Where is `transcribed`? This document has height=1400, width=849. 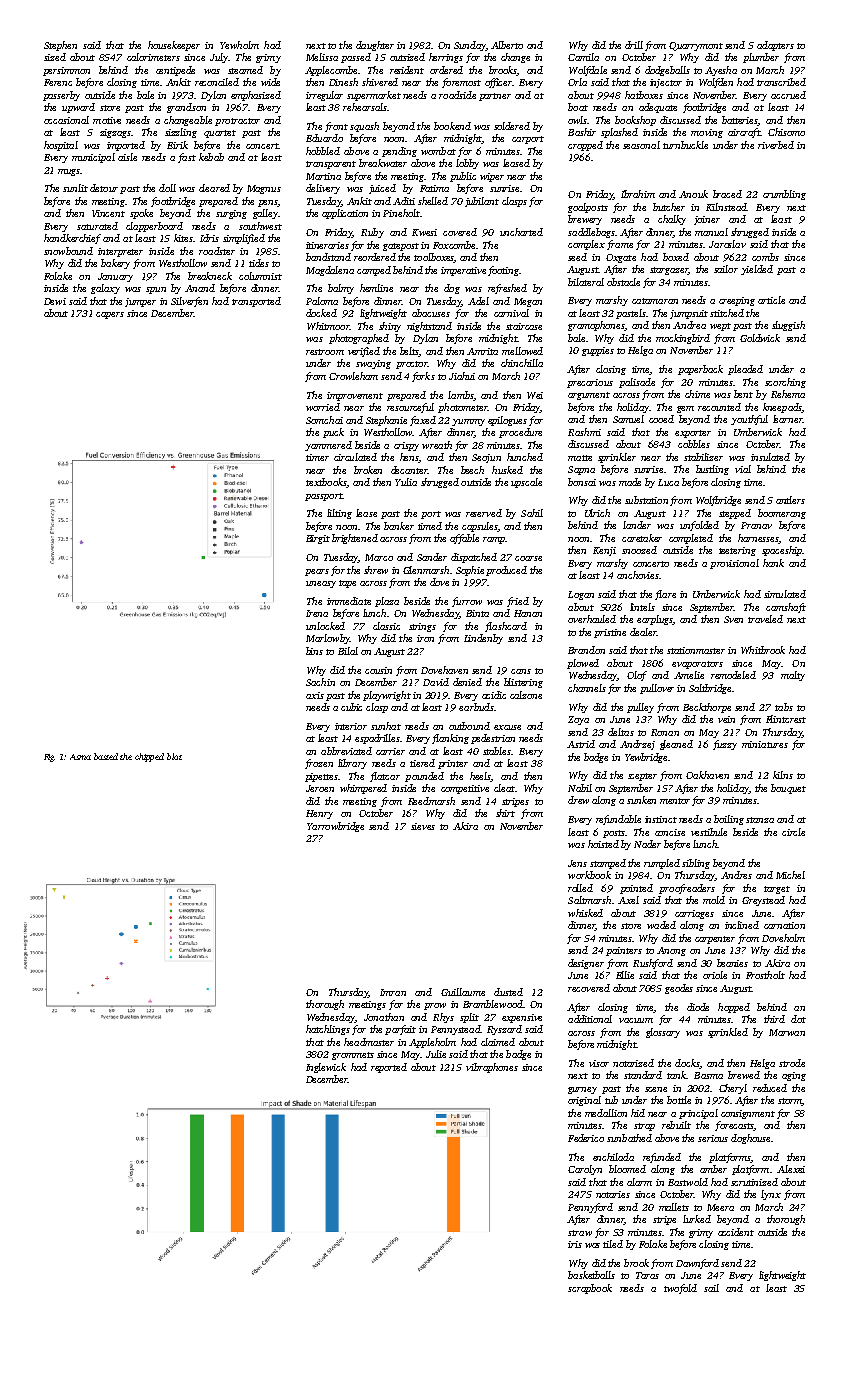
transcribed is located at coordinates (781, 82).
